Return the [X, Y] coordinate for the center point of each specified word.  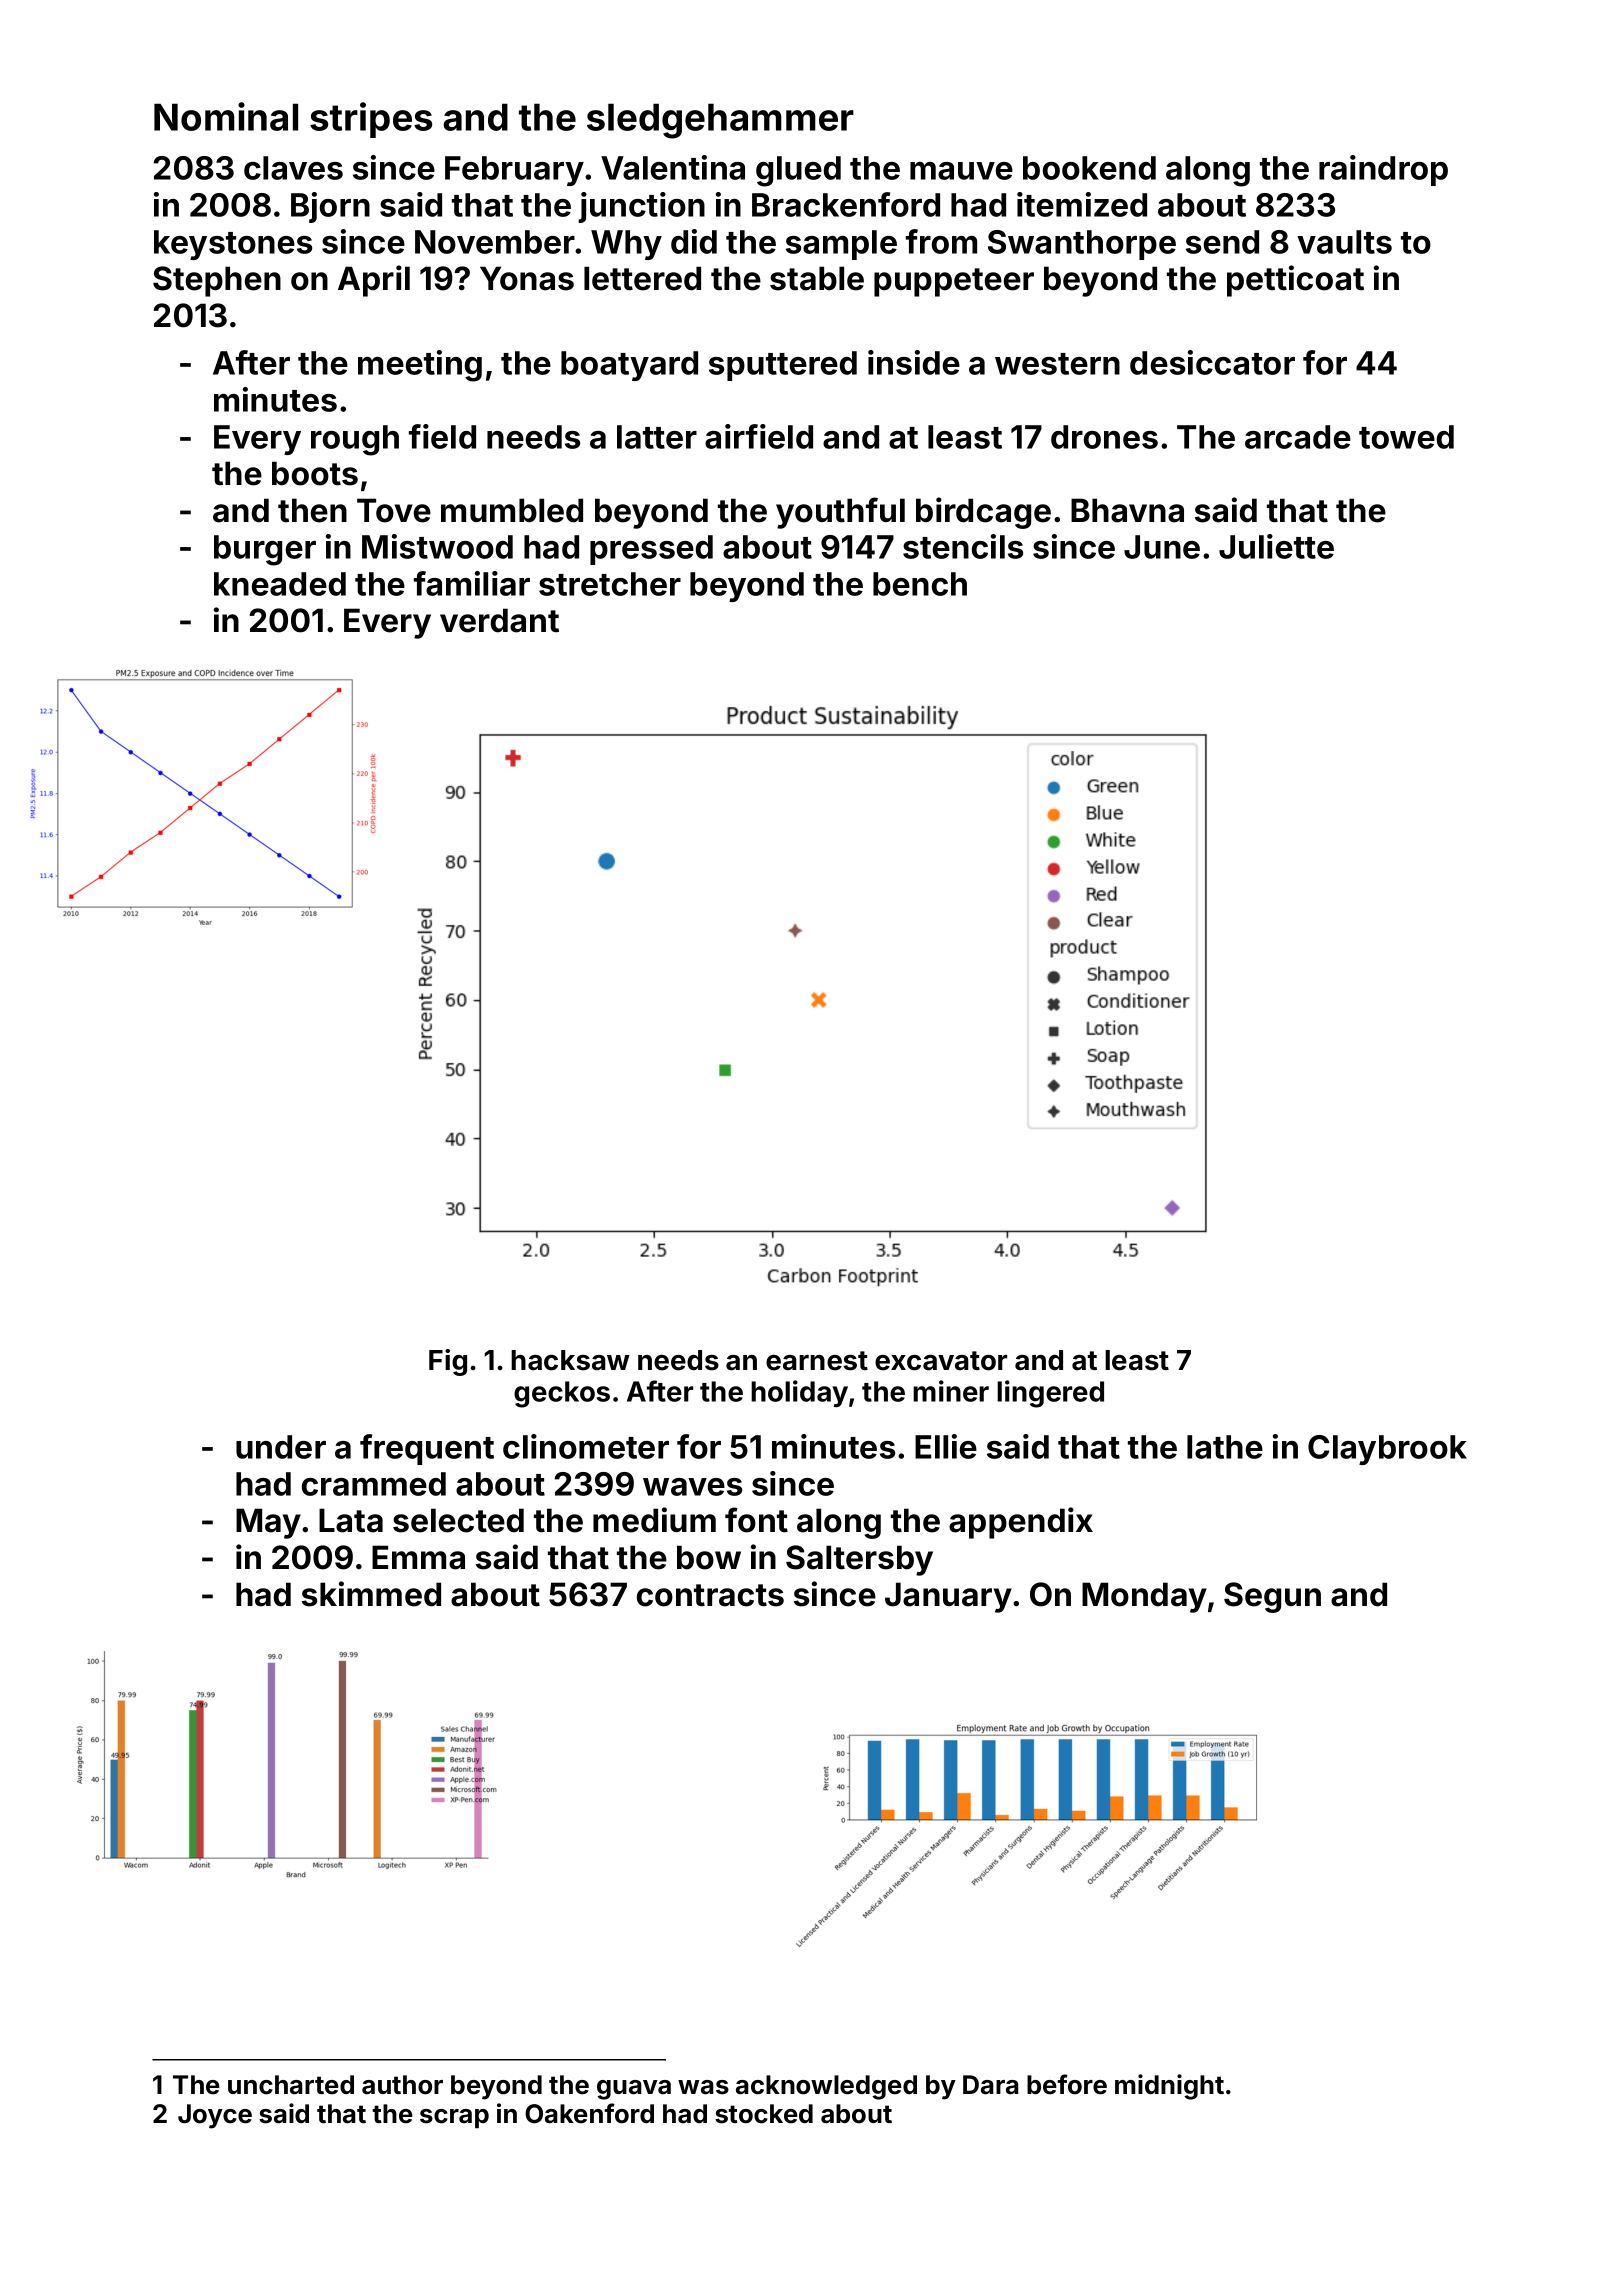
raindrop [1383, 170]
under [281, 1447]
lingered [1050, 1394]
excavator [941, 1361]
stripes [371, 120]
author [402, 2085]
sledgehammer [720, 121]
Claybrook [1387, 1450]
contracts [710, 1595]
